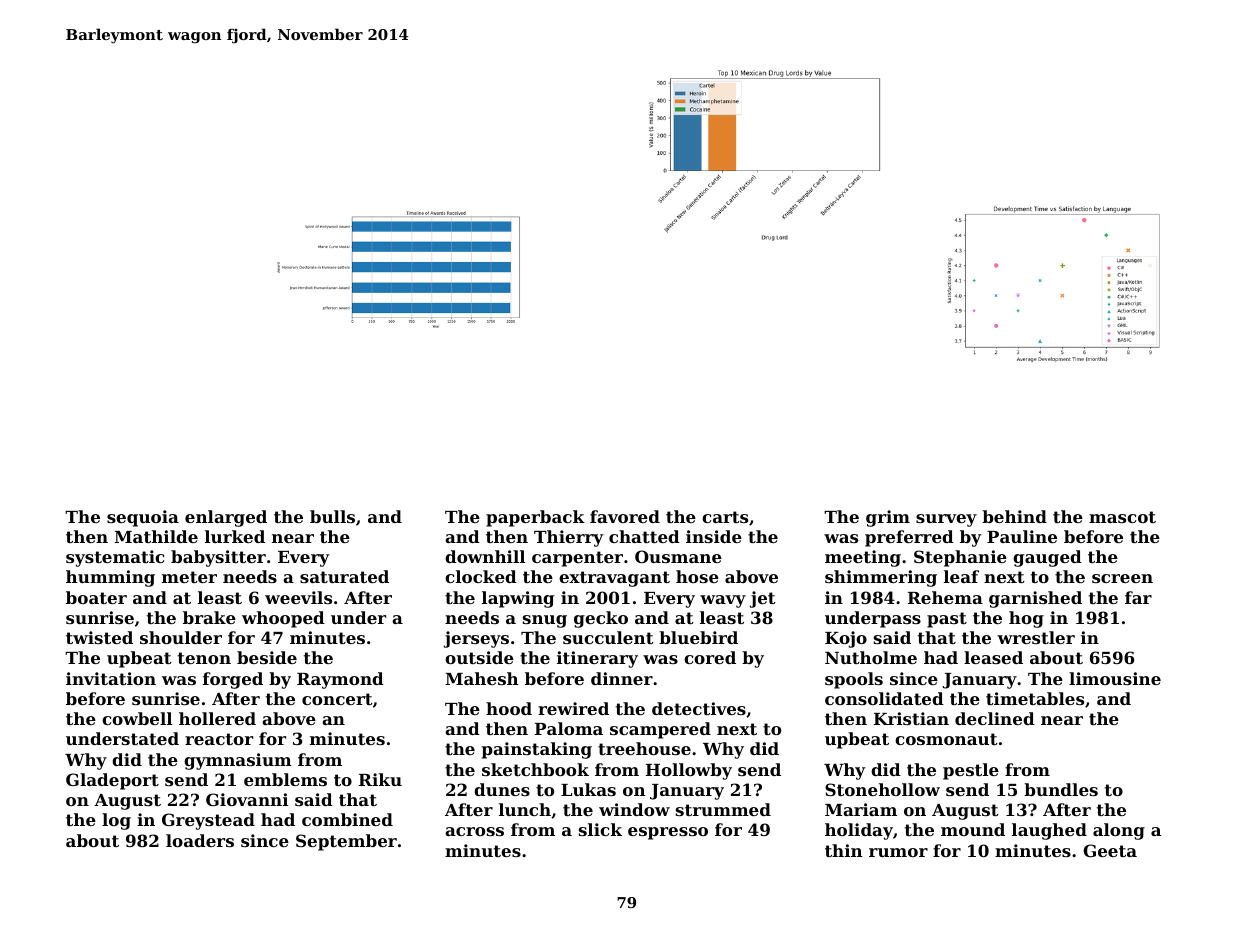  Describe the element at coordinates (625, 516) in the page. I see `favored` at that location.
